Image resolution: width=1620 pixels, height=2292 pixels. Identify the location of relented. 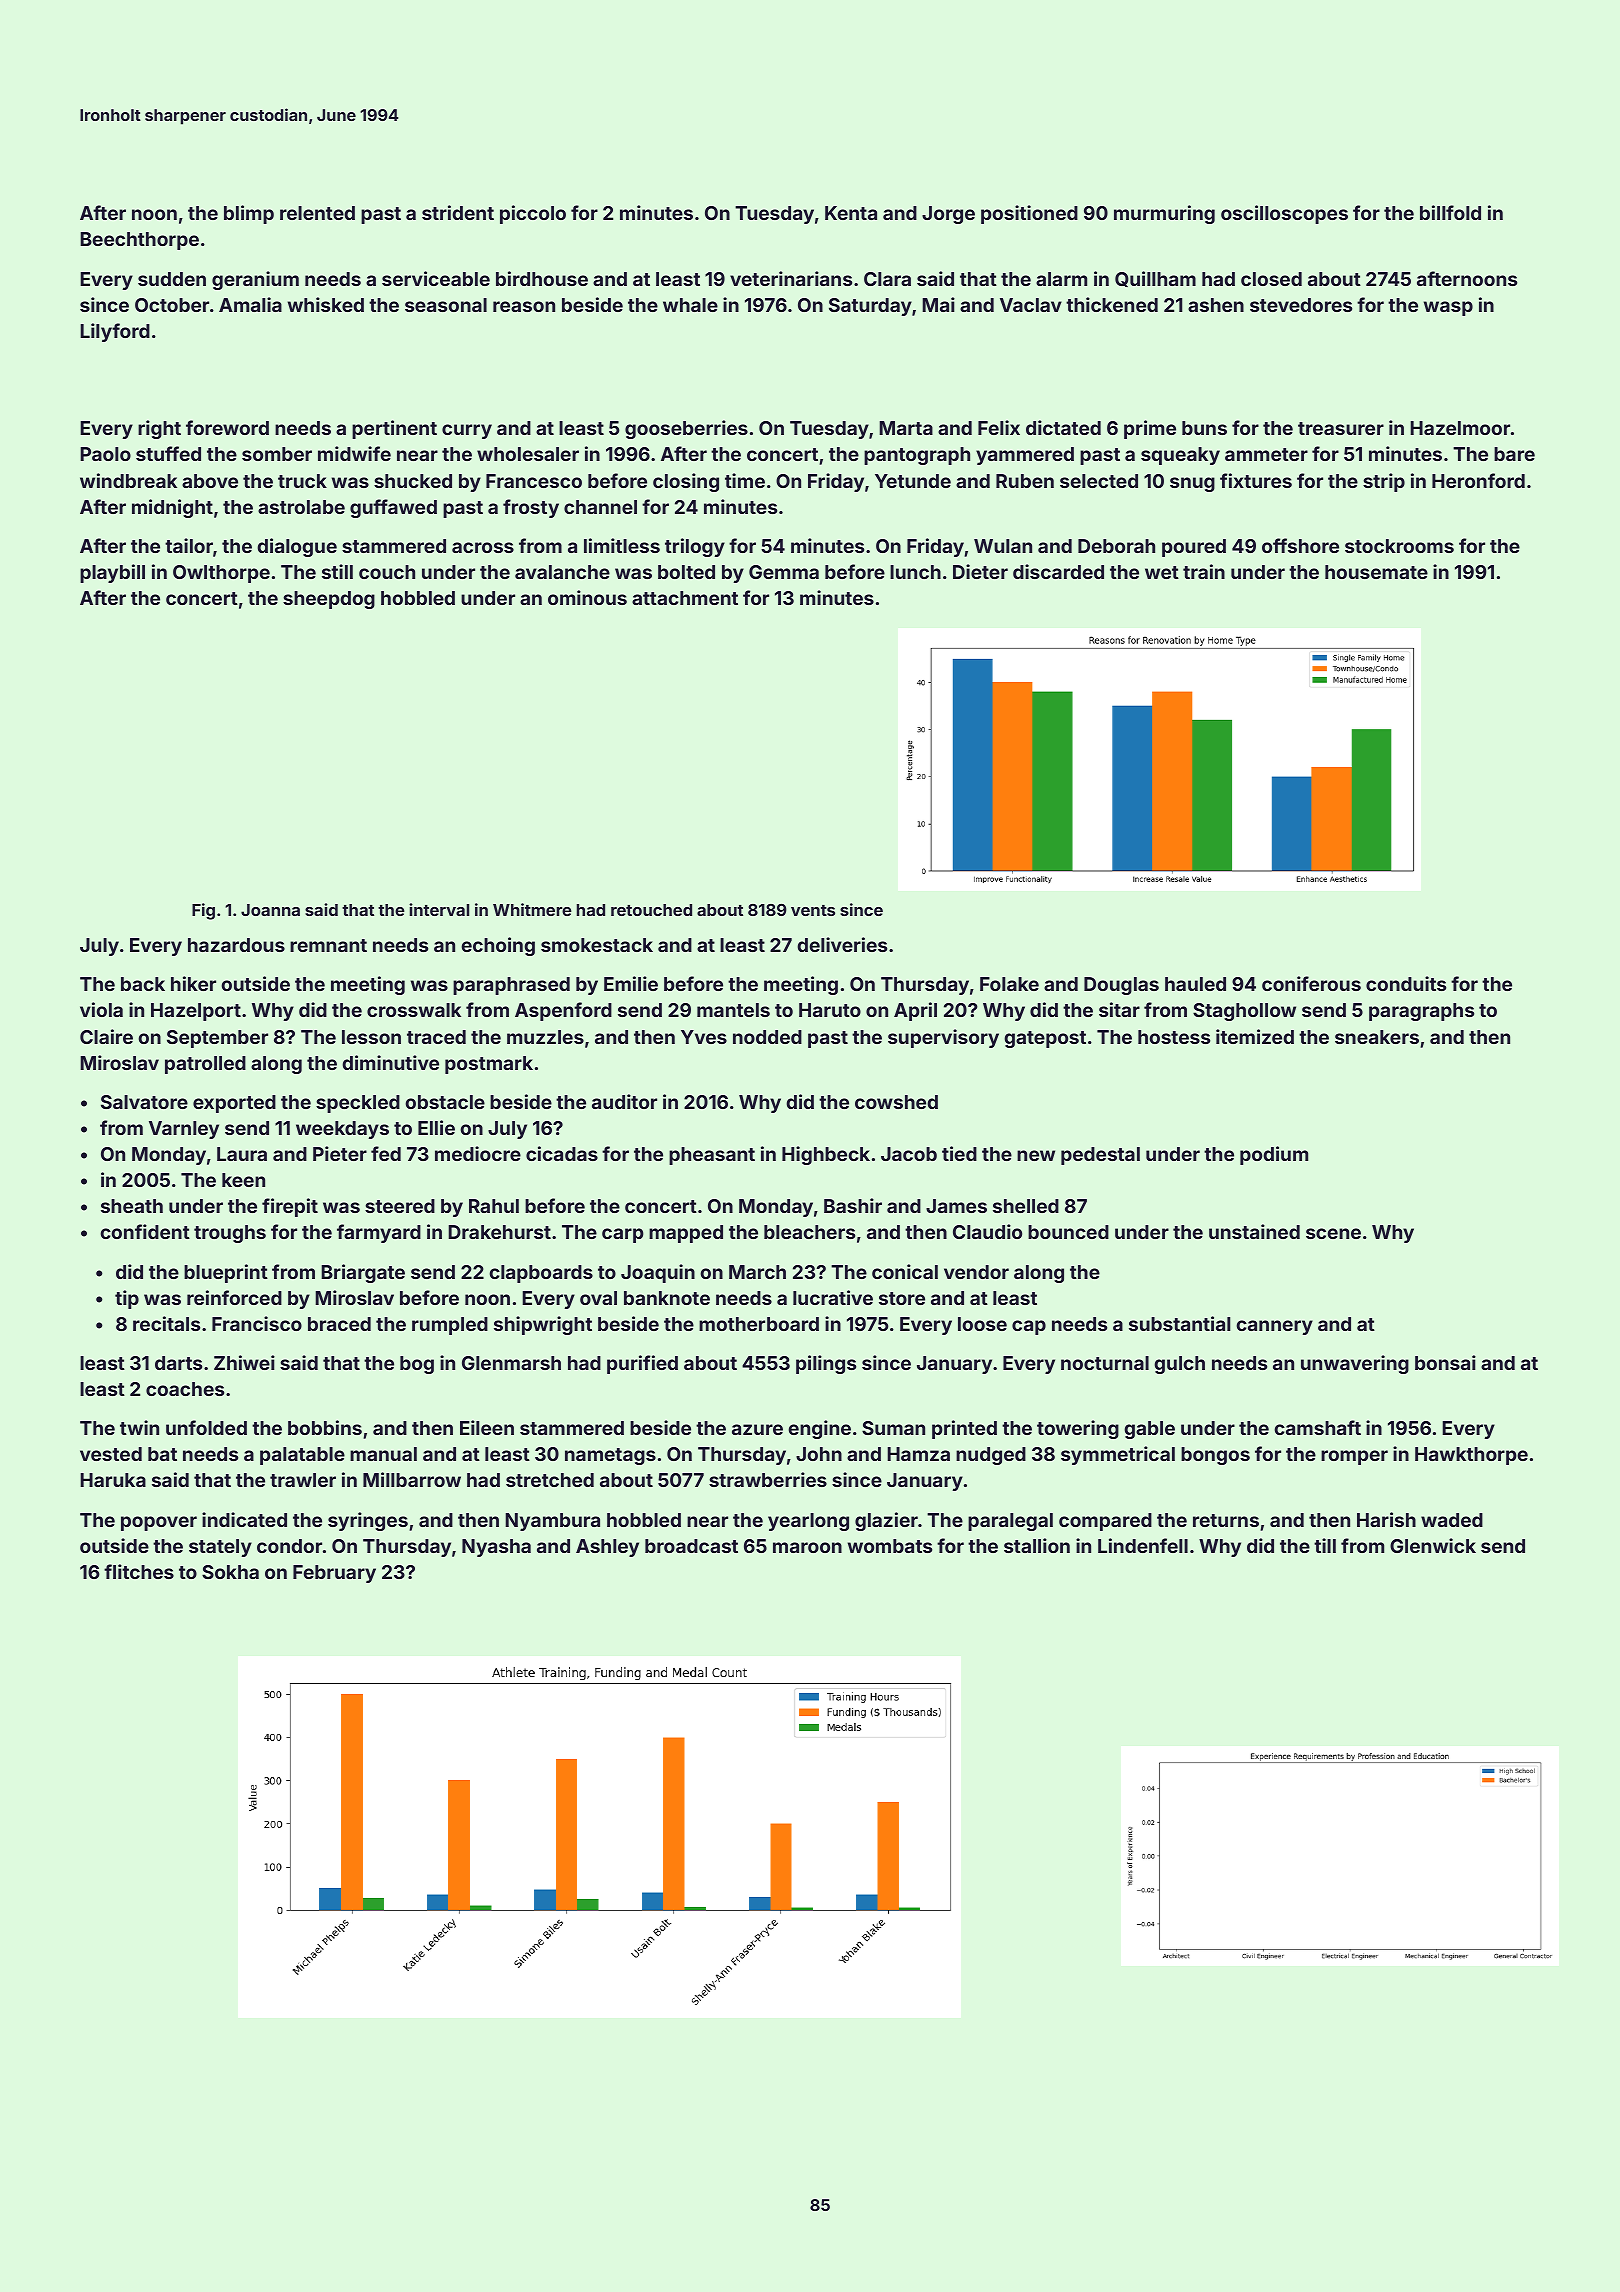
(317, 213).
